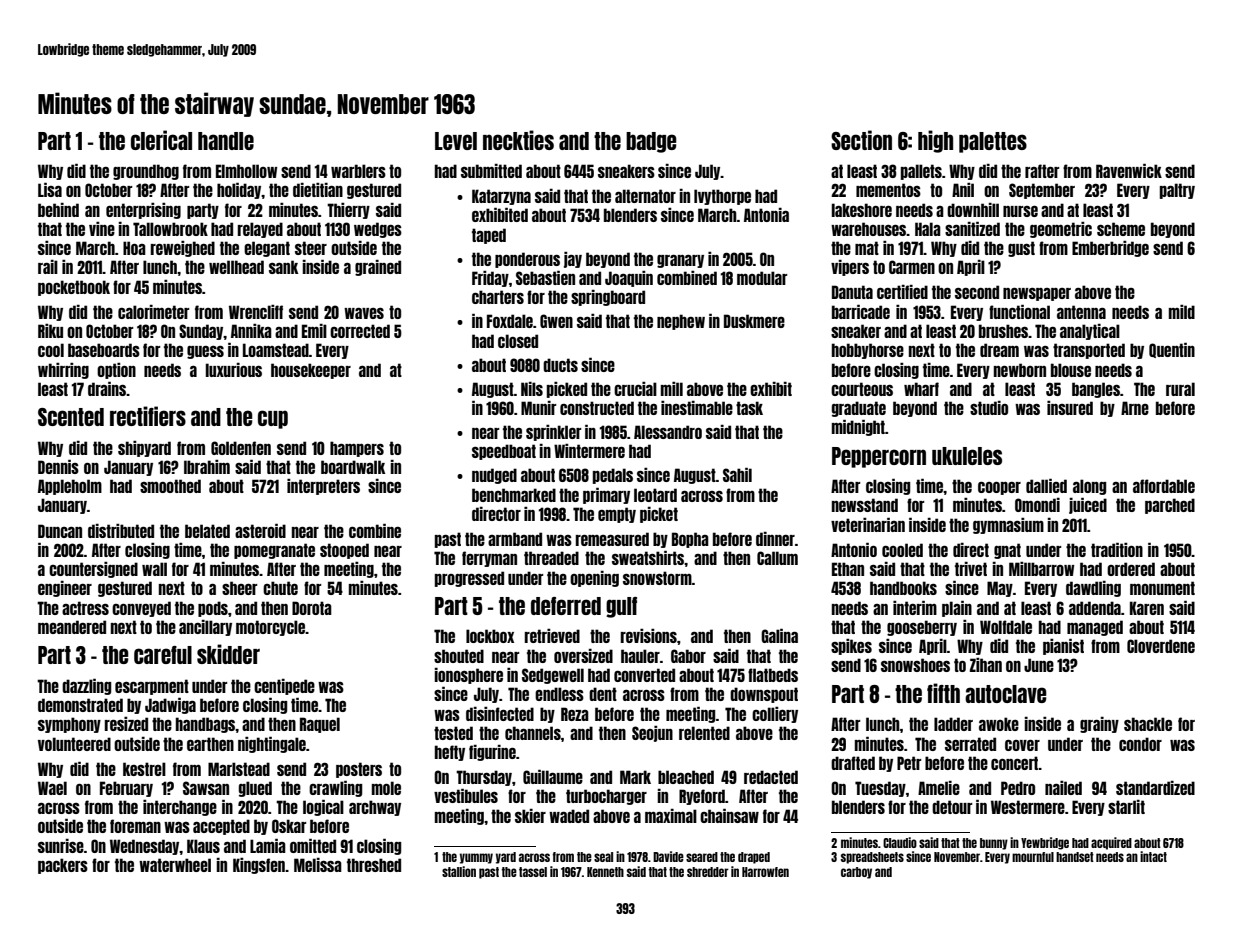 The image size is (1233, 952). Describe the element at coordinates (775, 539) in the image. I see `dinner` at that location.
